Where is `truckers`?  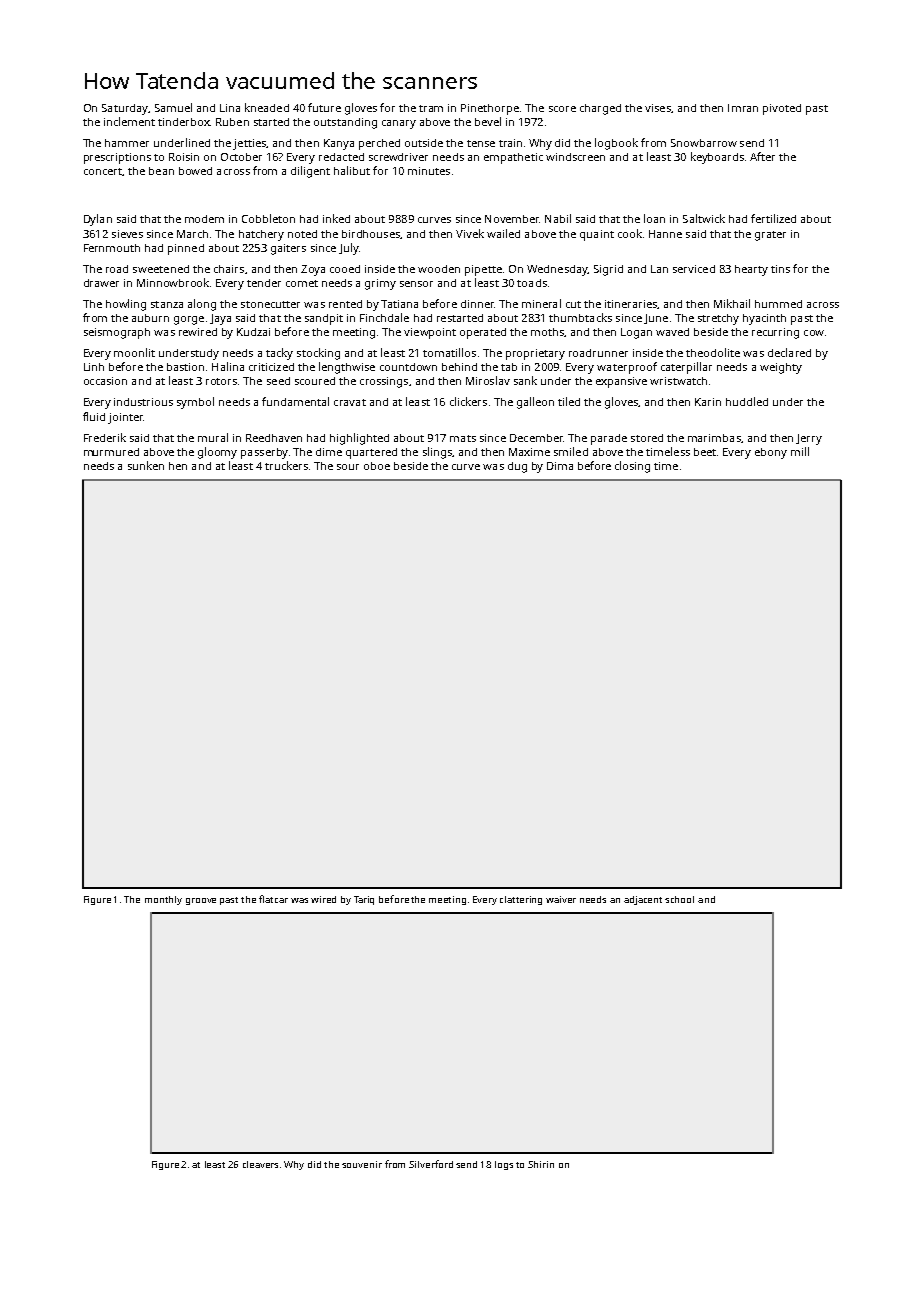 truckers is located at coordinates (286, 465).
